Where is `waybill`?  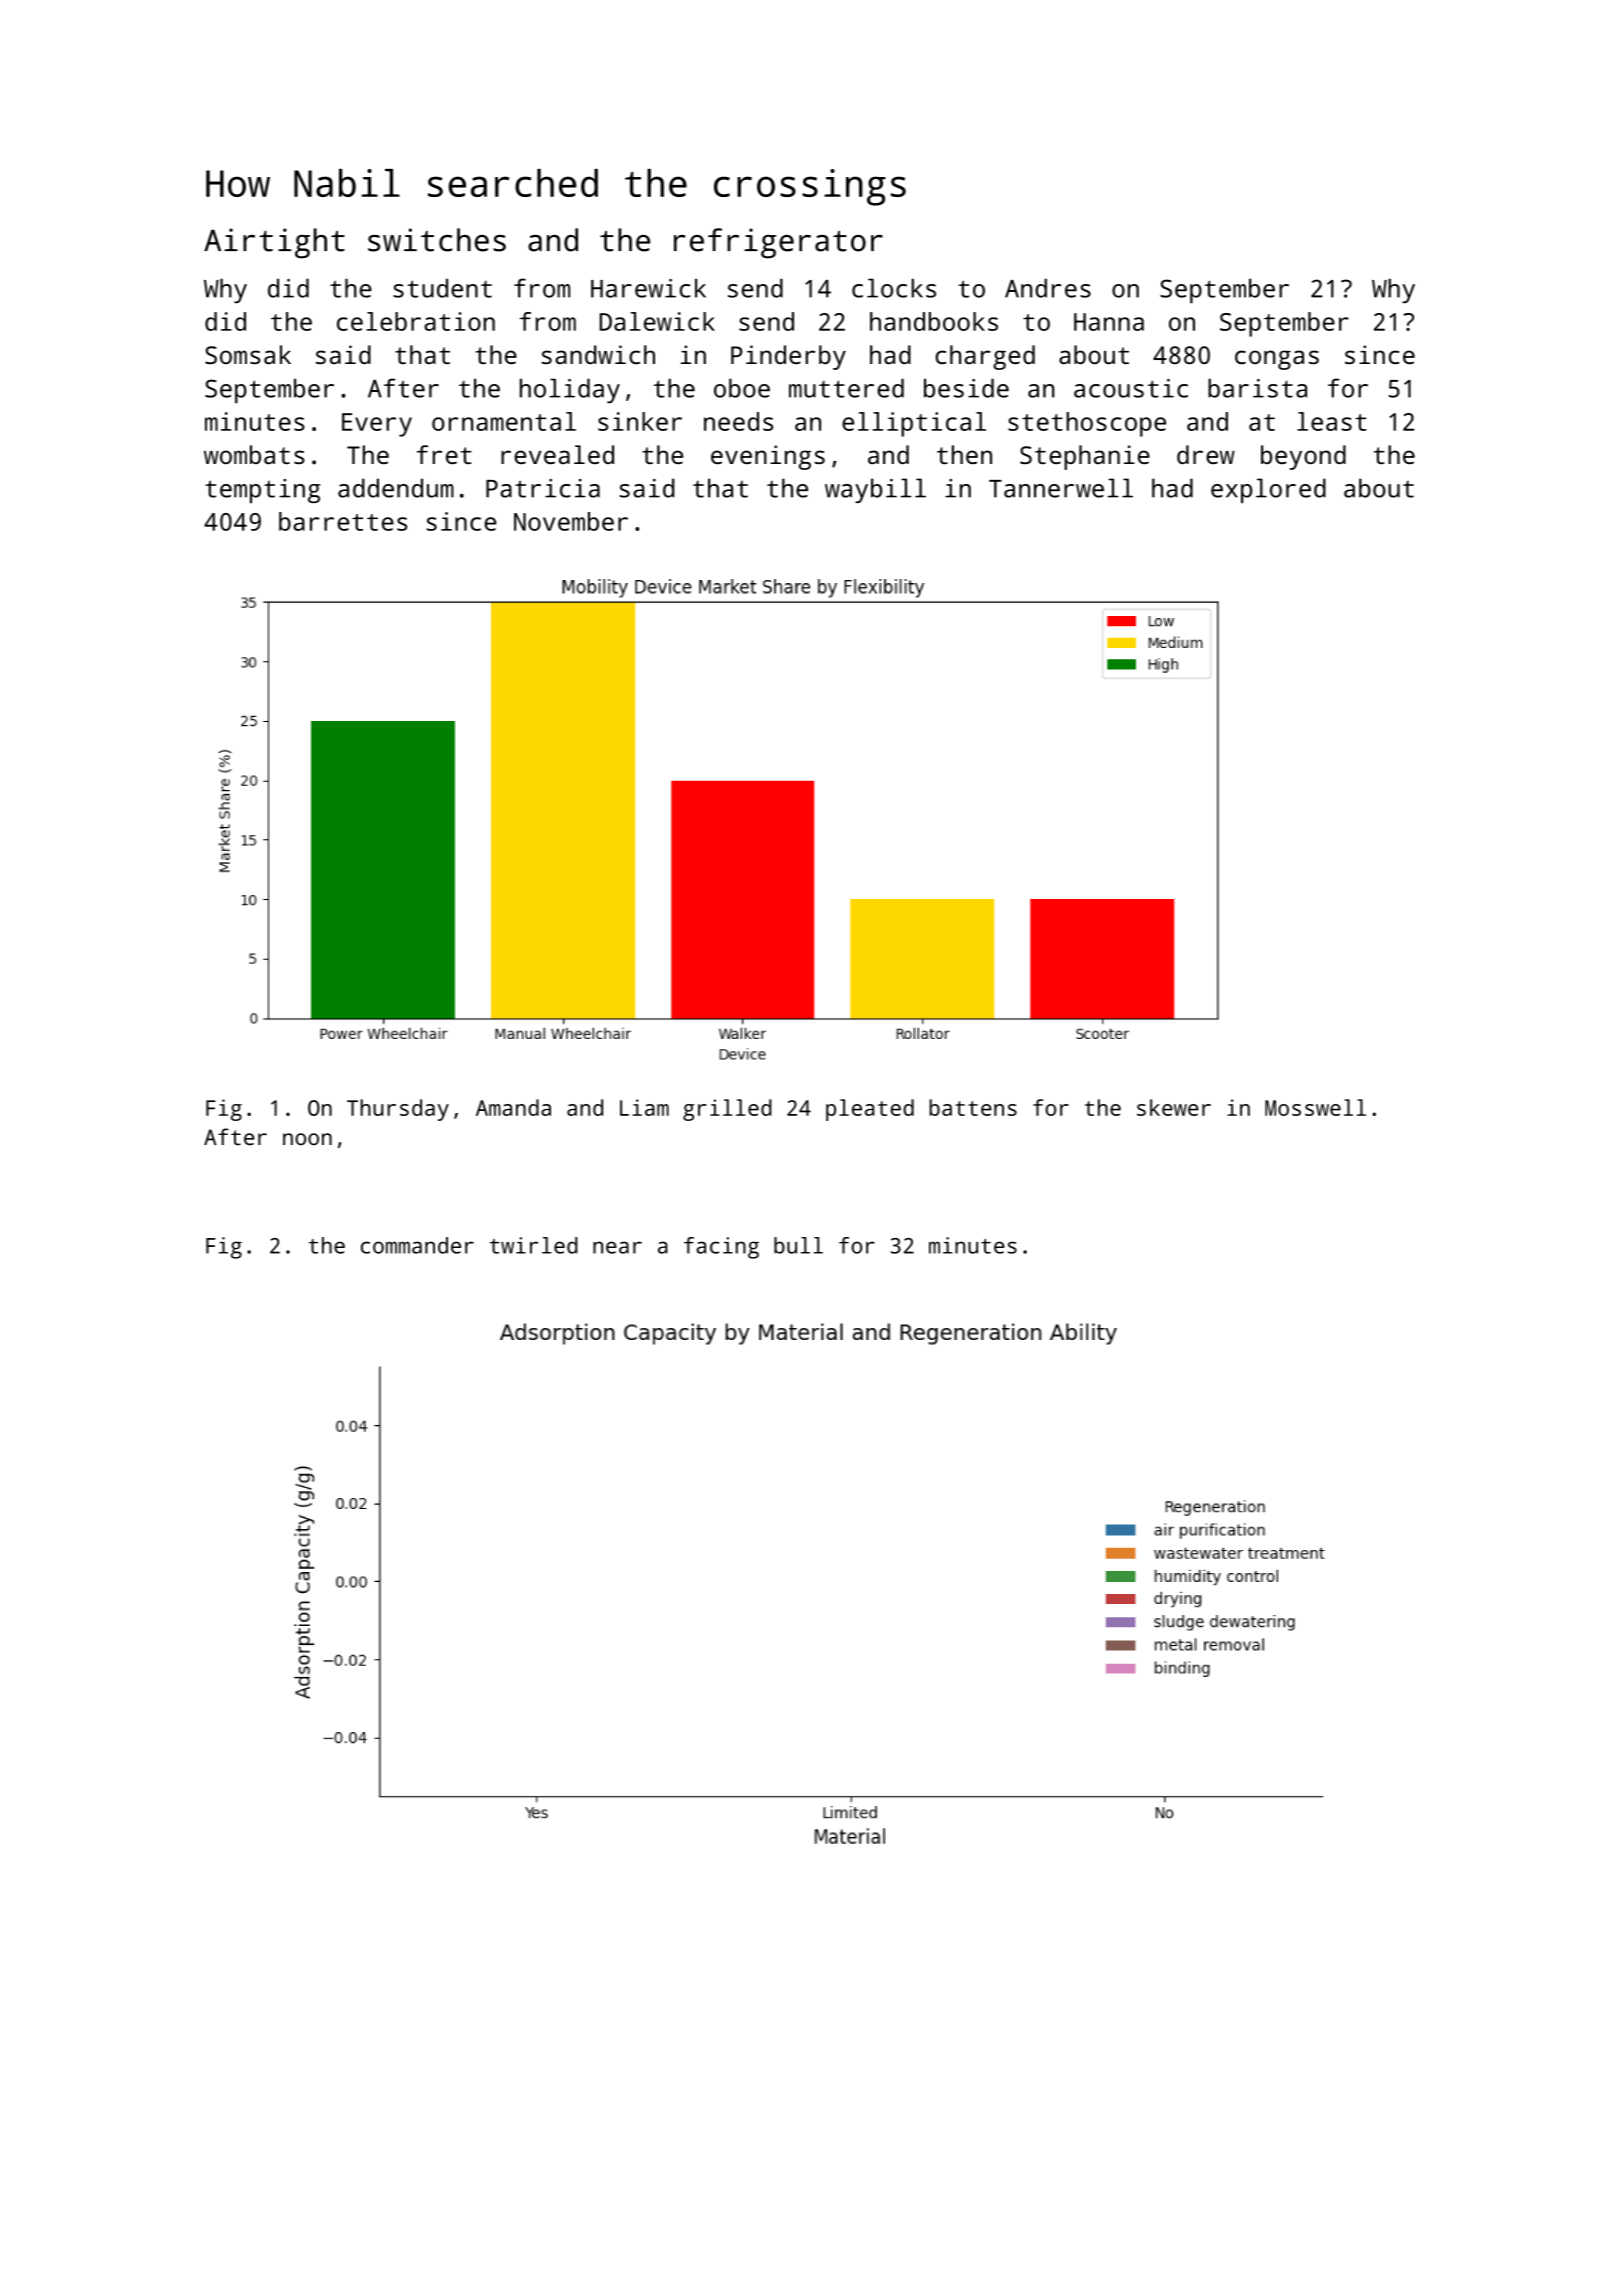
waybill is located at coordinates (875, 490).
